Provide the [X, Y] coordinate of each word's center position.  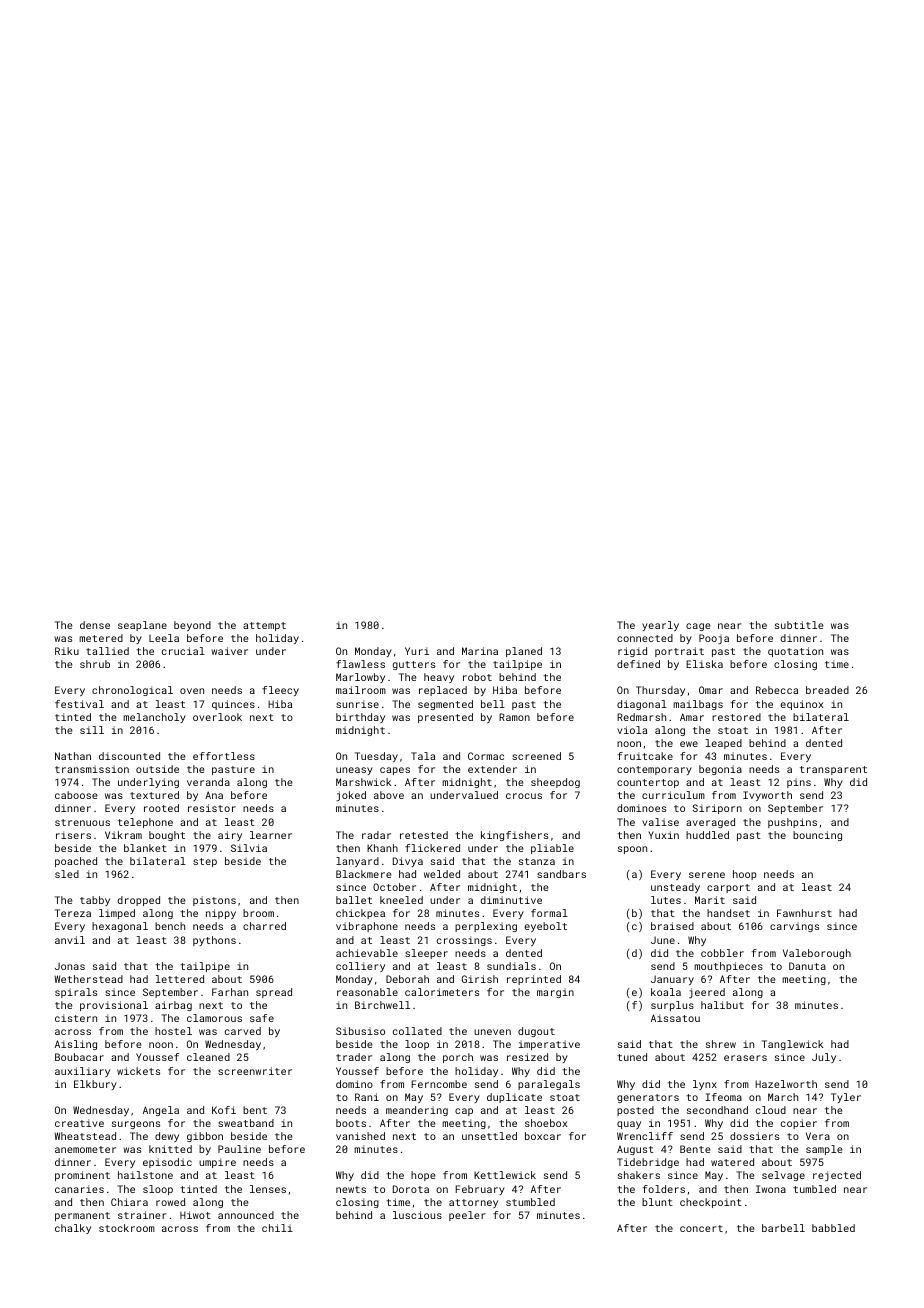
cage [698, 627]
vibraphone [367, 927]
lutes [666, 900]
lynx [705, 1085]
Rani [367, 1097]
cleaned [208, 1057]
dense [95, 625]
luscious [417, 1215]
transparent [833, 770]
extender [492, 769]
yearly [660, 626]
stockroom [127, 1228]
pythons [214, 941]
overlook [217, 717]
